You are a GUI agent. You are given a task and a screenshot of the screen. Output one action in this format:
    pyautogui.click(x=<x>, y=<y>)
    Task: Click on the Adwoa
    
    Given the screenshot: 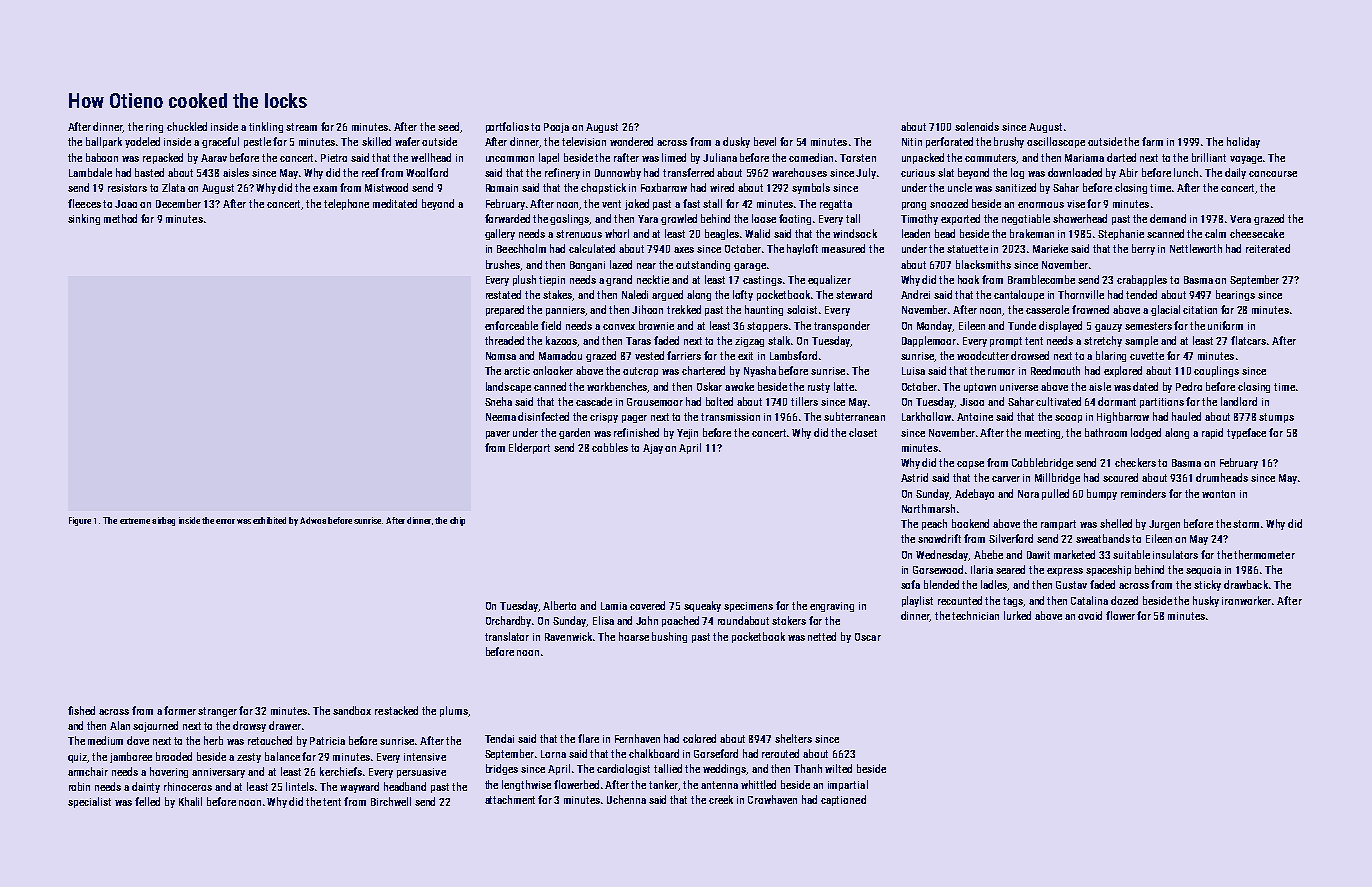 What is the action you would take?
    pyautogui.click(x=313, y=520)
